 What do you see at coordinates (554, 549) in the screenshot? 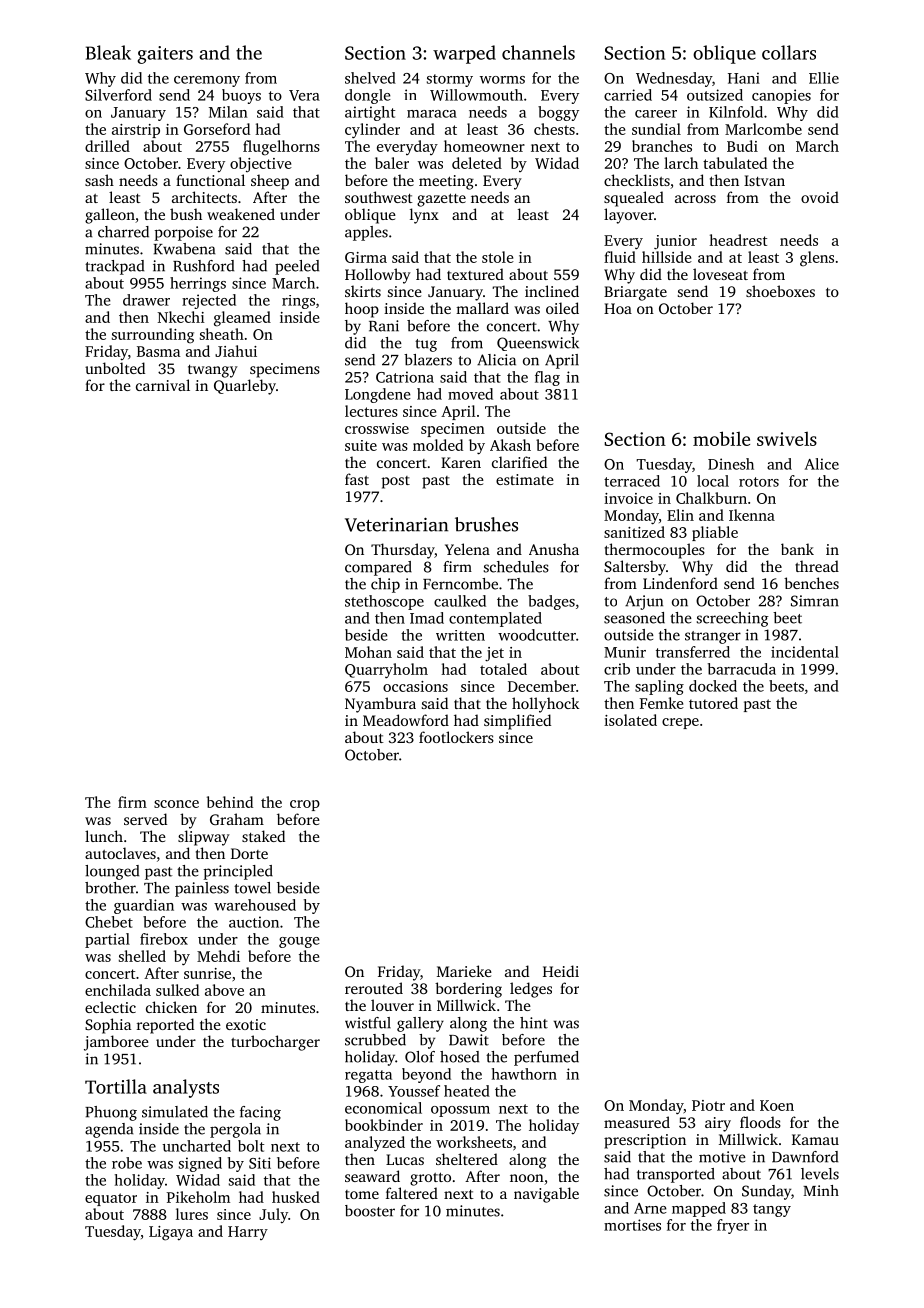
I see `Anusha` at bounding box center [554, 549].
